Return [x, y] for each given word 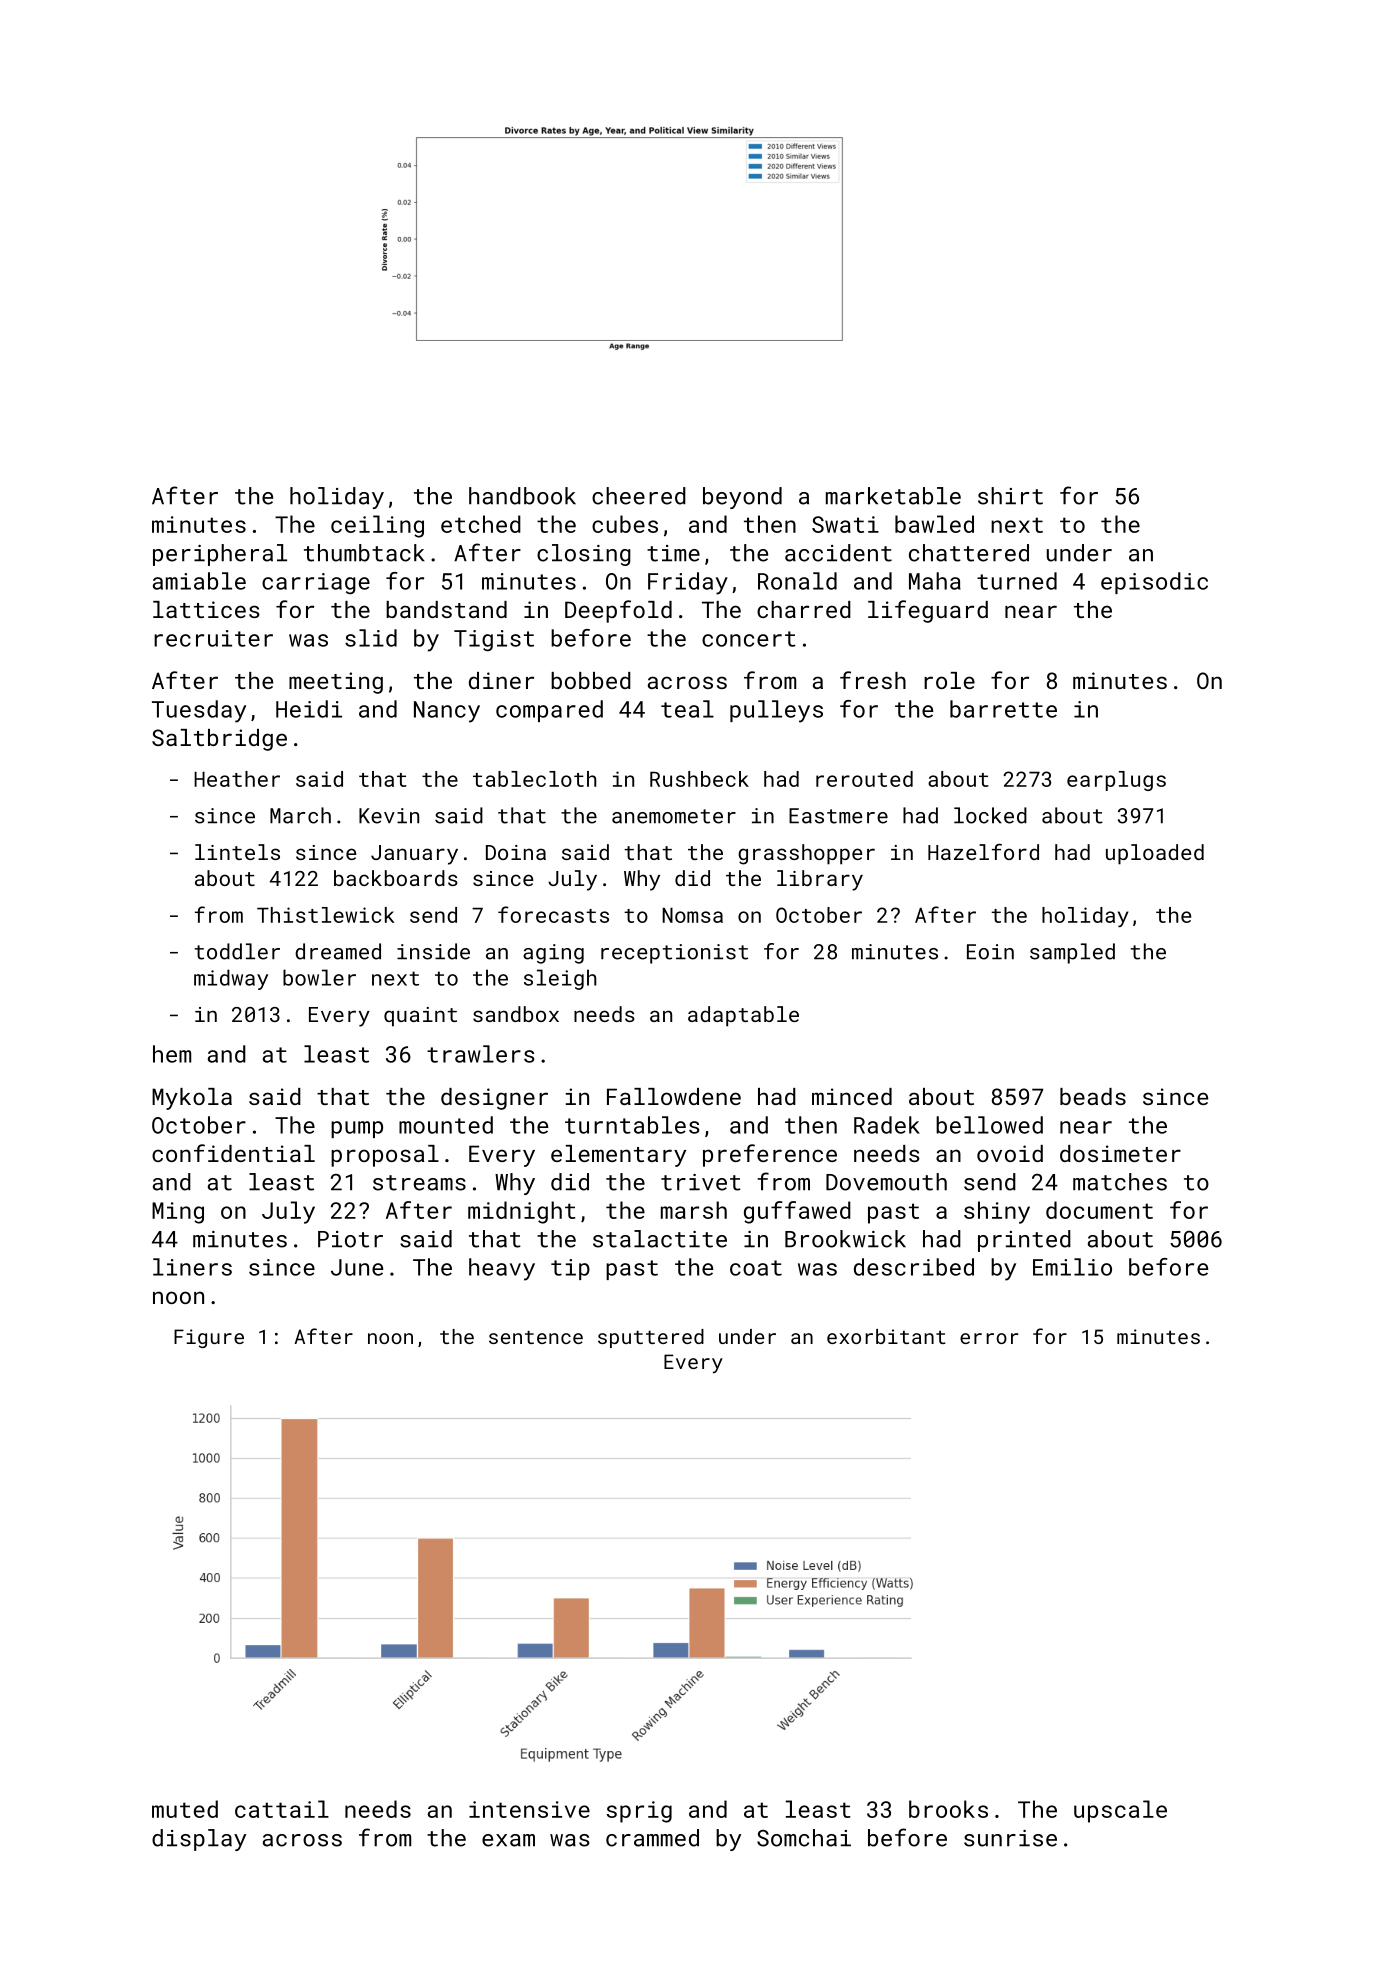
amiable [199, 581]
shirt [1010, 496]
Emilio [1072, 1267]
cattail [282, 1809]
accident [838, 553]
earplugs [1116, 781]
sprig [639, 1812]
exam [508, 1840]
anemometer [674, 816]
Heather [237, 779]
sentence [536, 1337]
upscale [1120, 1811]
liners [192, 1267]
